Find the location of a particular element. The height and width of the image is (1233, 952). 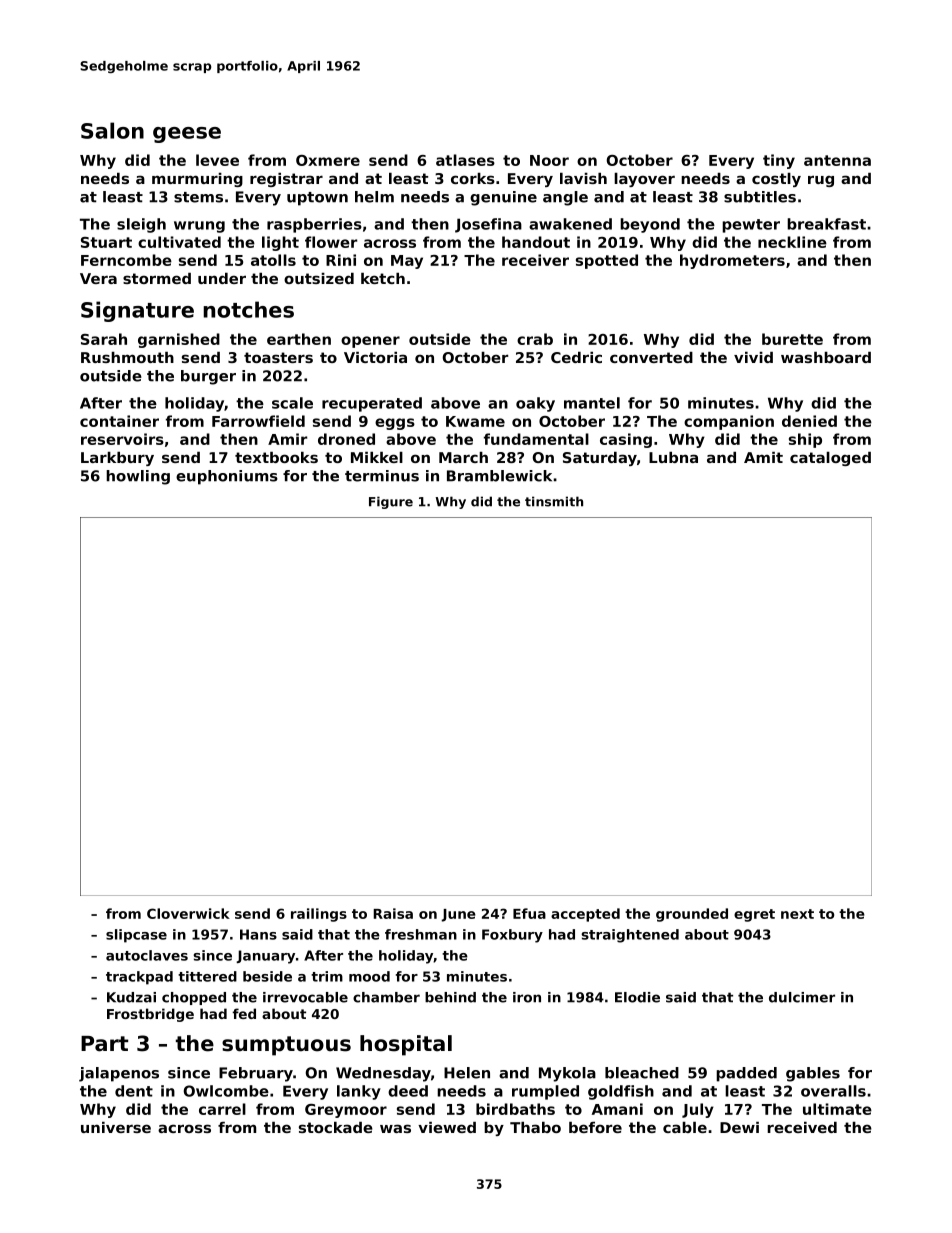

euphoniums is located at coordinates (227, 477).
